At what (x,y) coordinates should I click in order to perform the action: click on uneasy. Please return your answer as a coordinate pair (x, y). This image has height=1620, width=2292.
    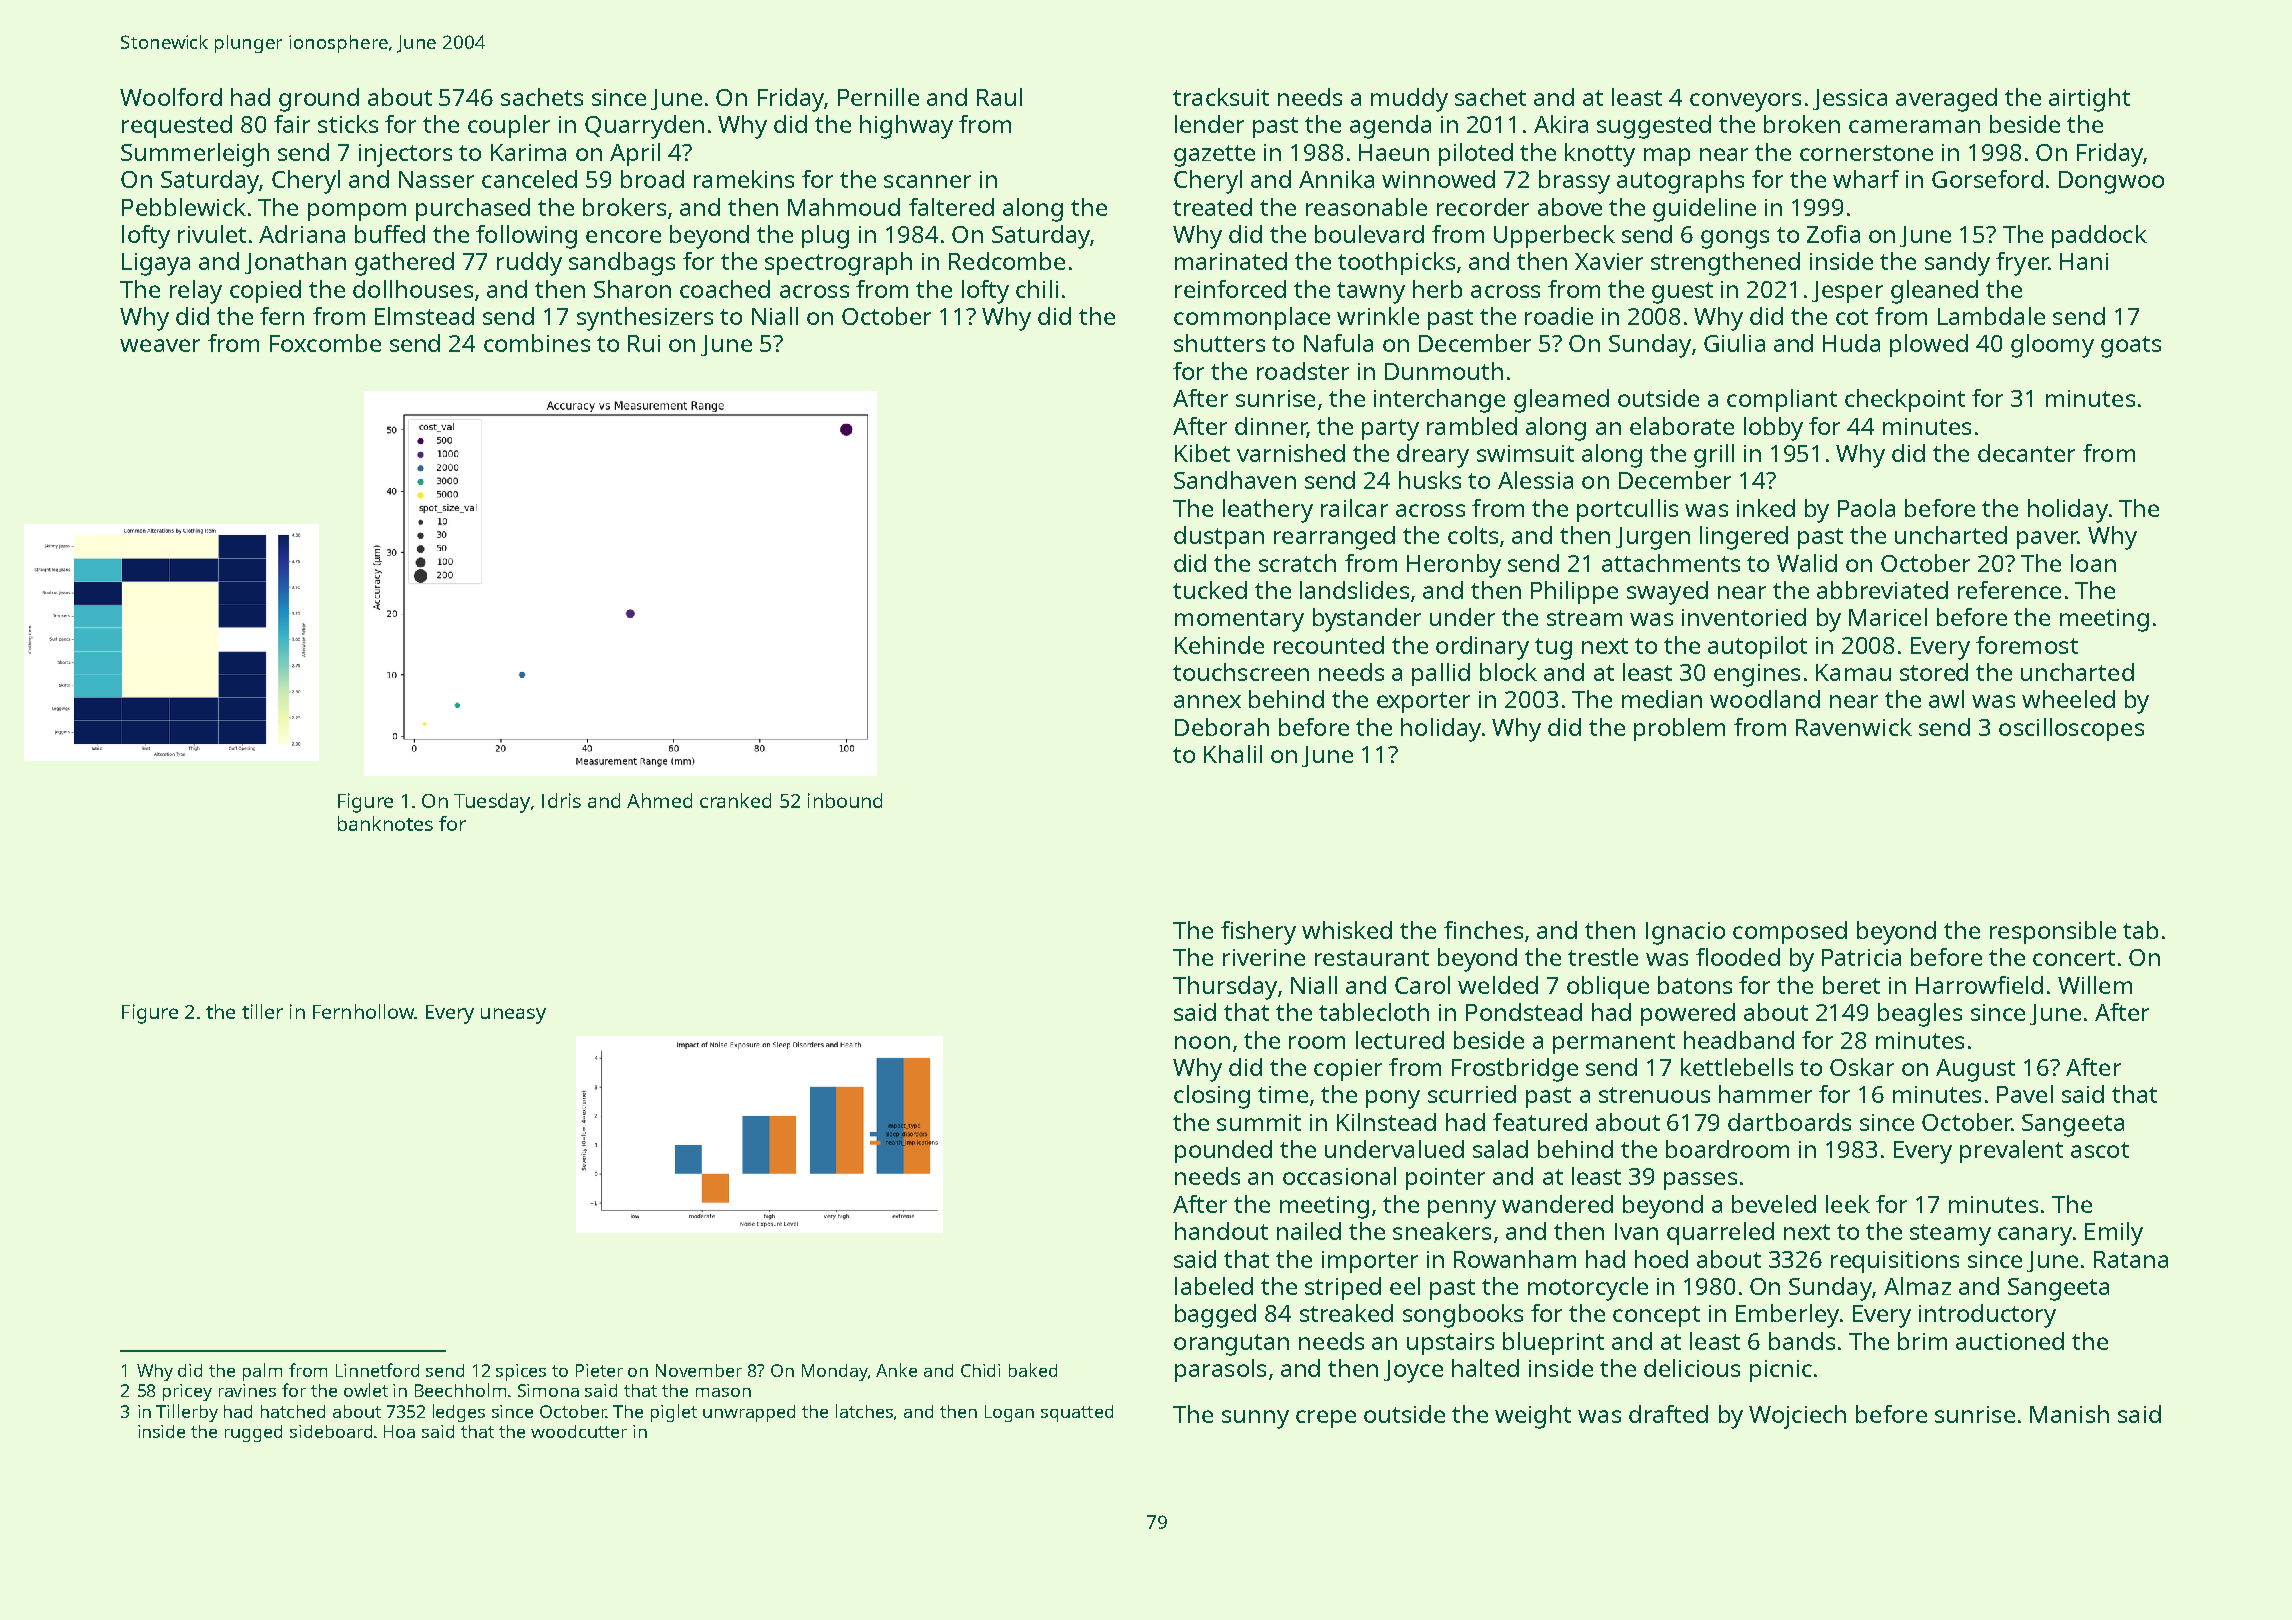
    Looking at the image, I should click on (513, 1016).
